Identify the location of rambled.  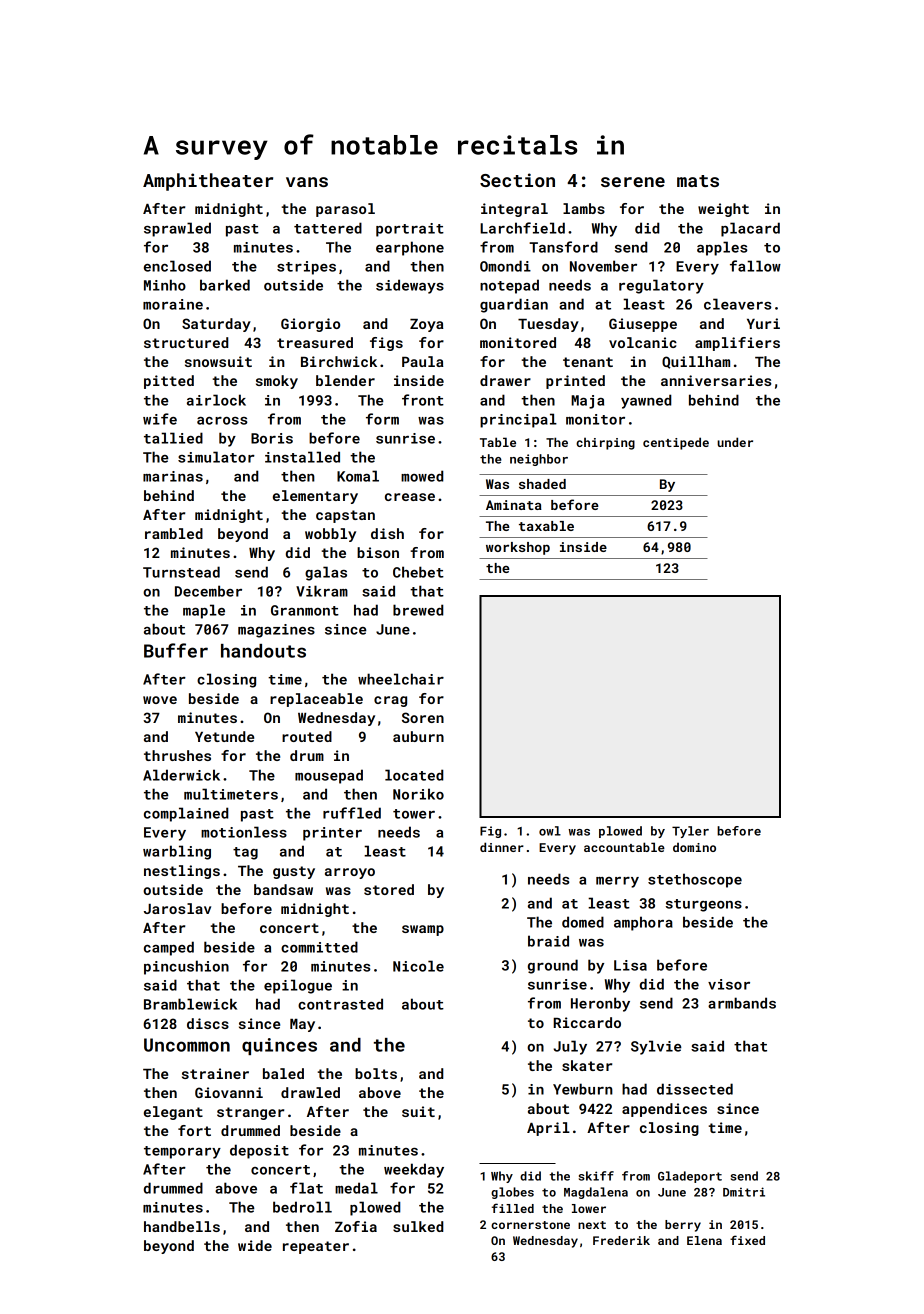
(174, 533).
